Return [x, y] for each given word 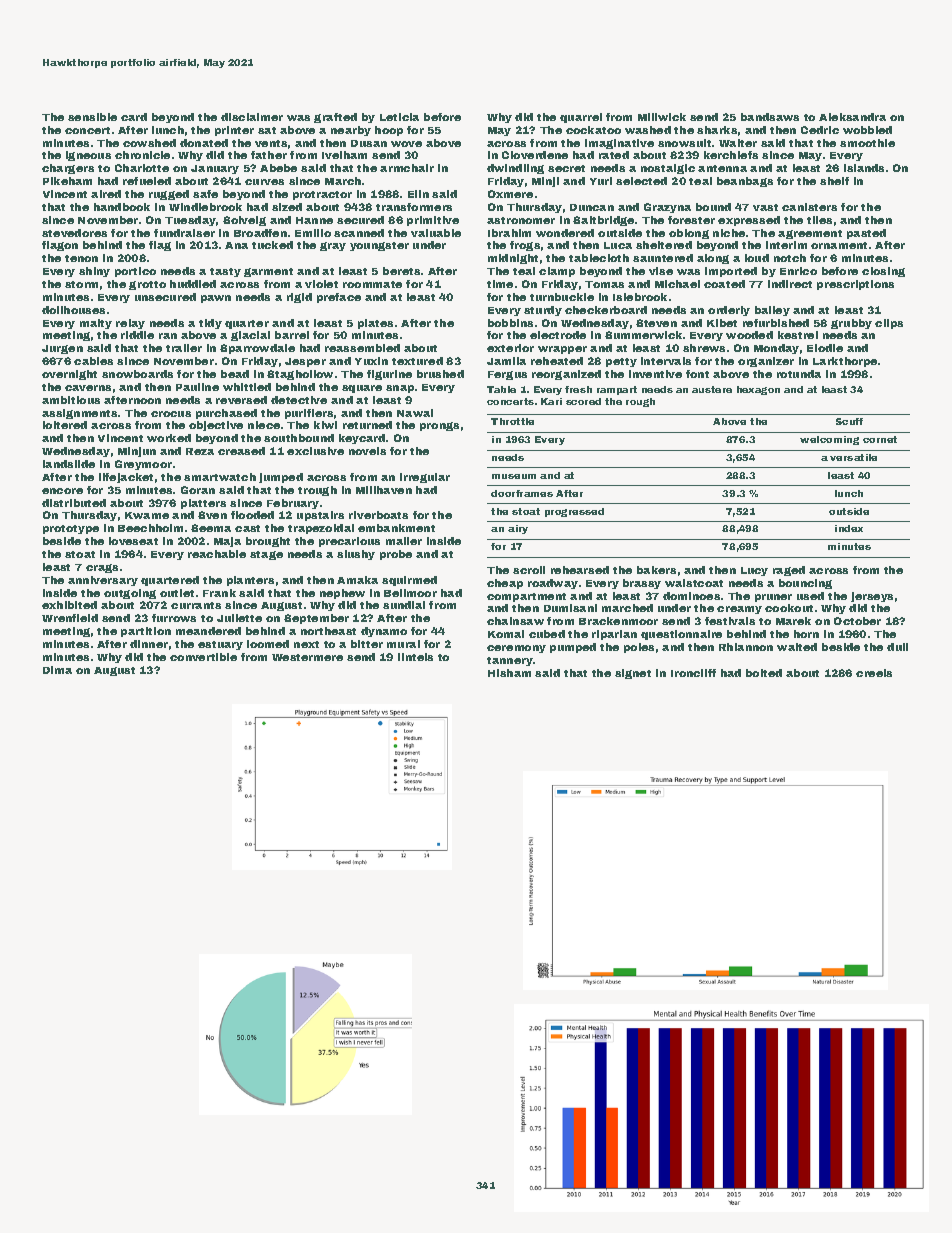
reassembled [362, 348]
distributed [74, 503]
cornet [880, 439]
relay [130, 324]
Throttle [512, 421]
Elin [418, 194]
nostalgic [668, 169]
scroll [529, 570]
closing [883, 272]
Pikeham [67, 181]
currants [196, 605]
